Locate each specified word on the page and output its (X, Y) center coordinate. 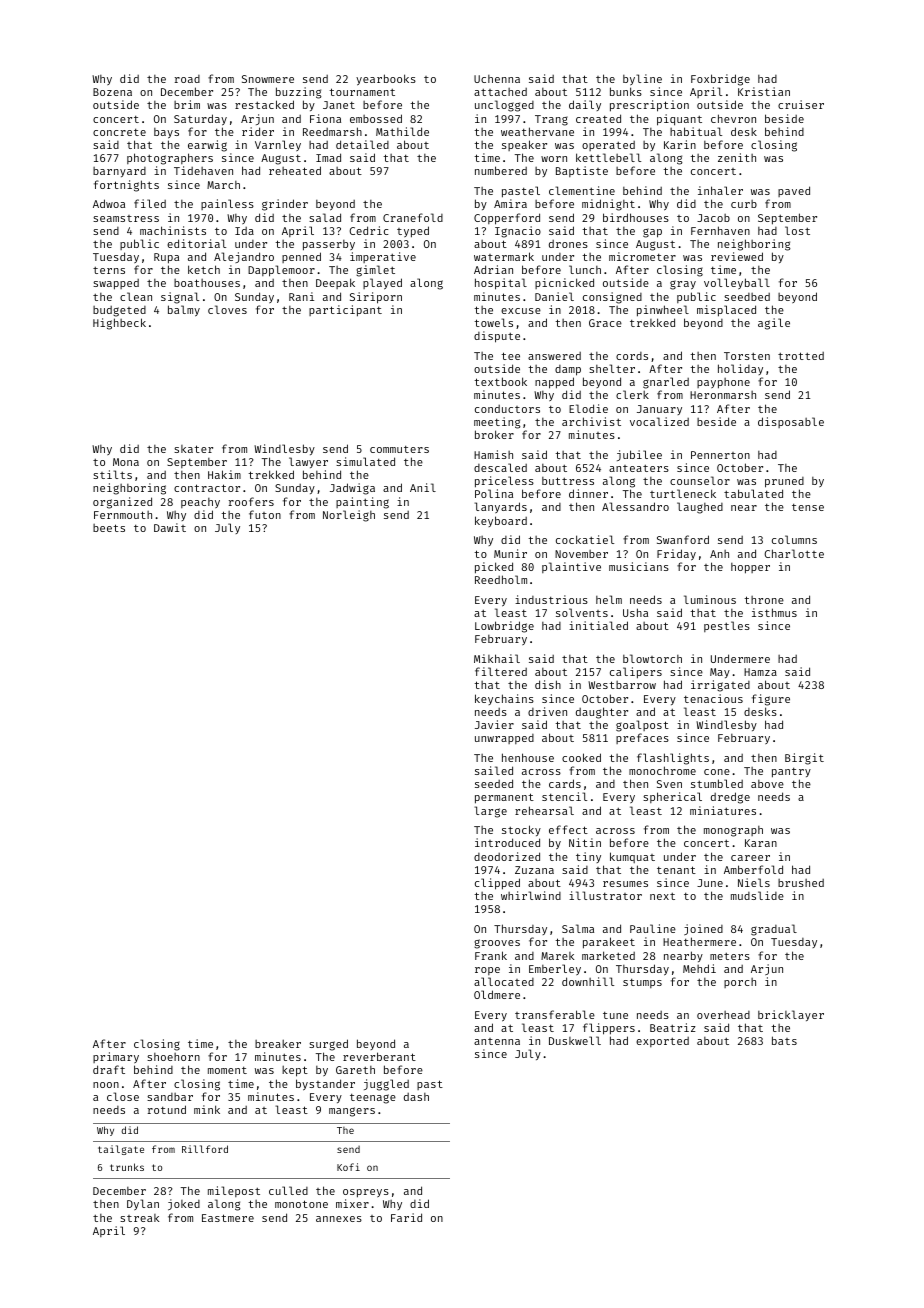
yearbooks (386, 80)
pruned (784, 482)
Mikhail (497, 658)
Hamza (760, 672)
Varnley (278, 145)
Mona (126, 462)
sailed (494, 770)
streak (139, 1218)
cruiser (801, 104)
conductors (507, 409)
